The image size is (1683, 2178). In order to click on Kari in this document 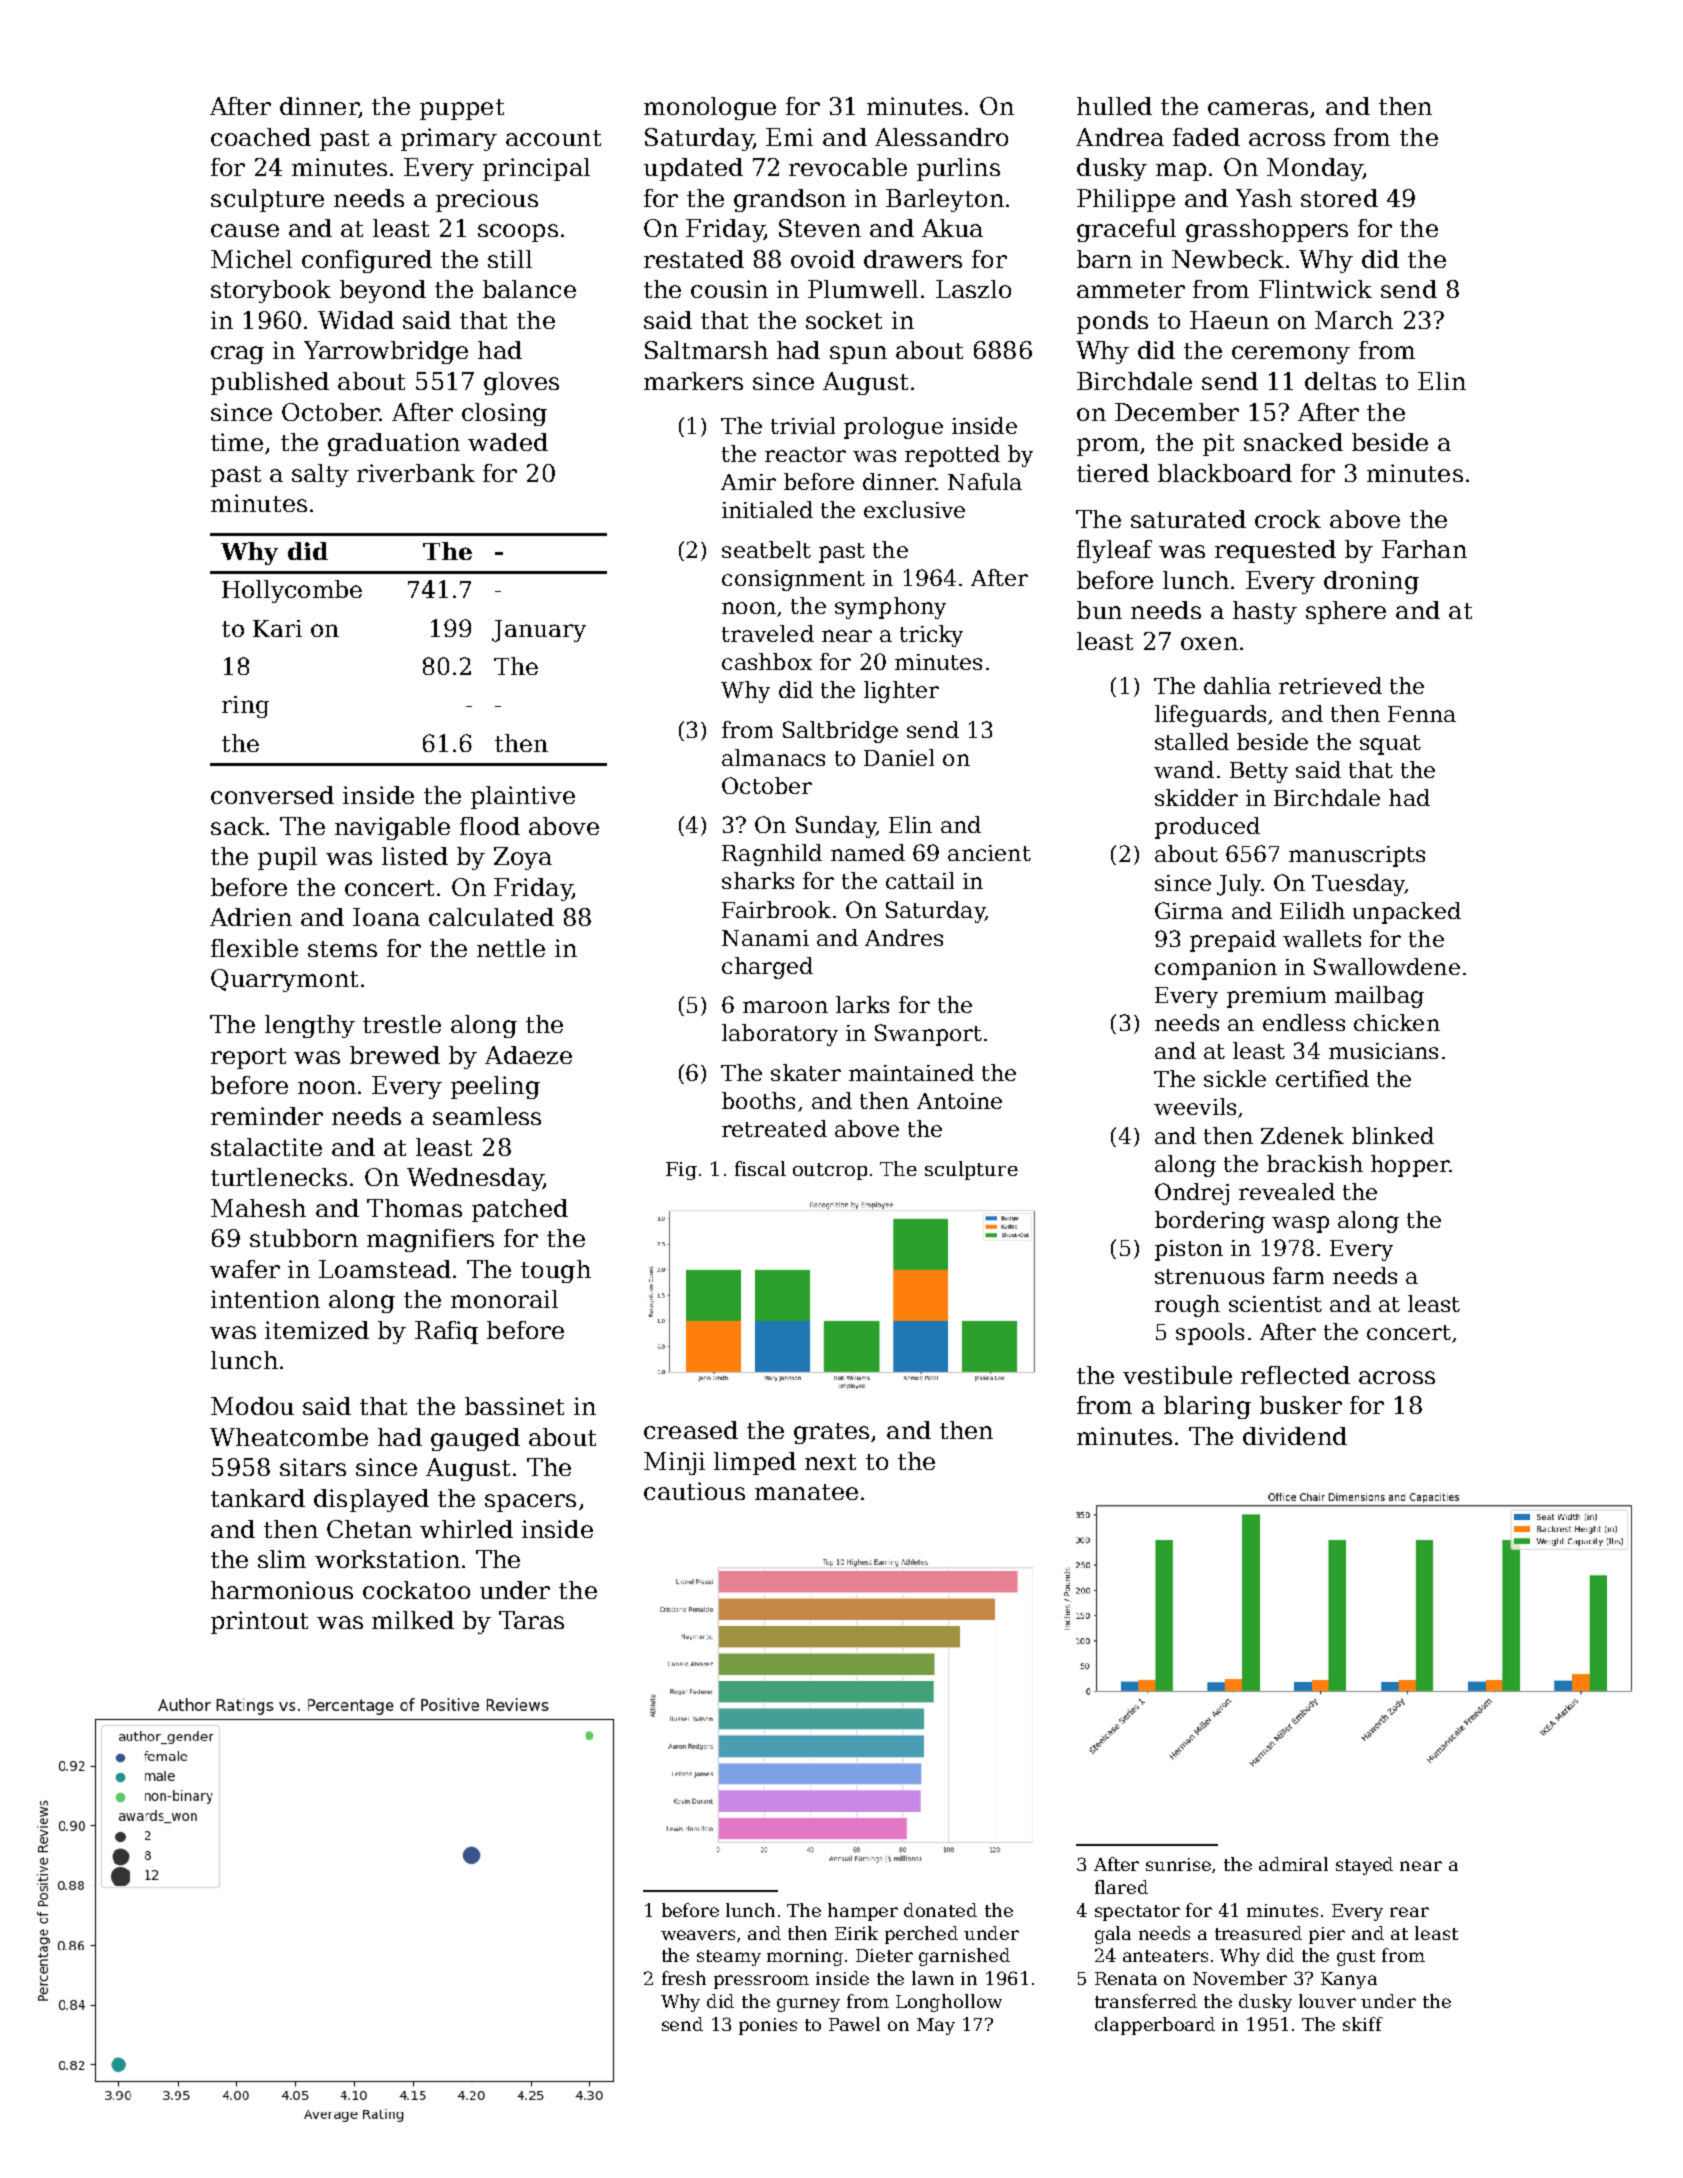, I will do `click(277, 628)`.
